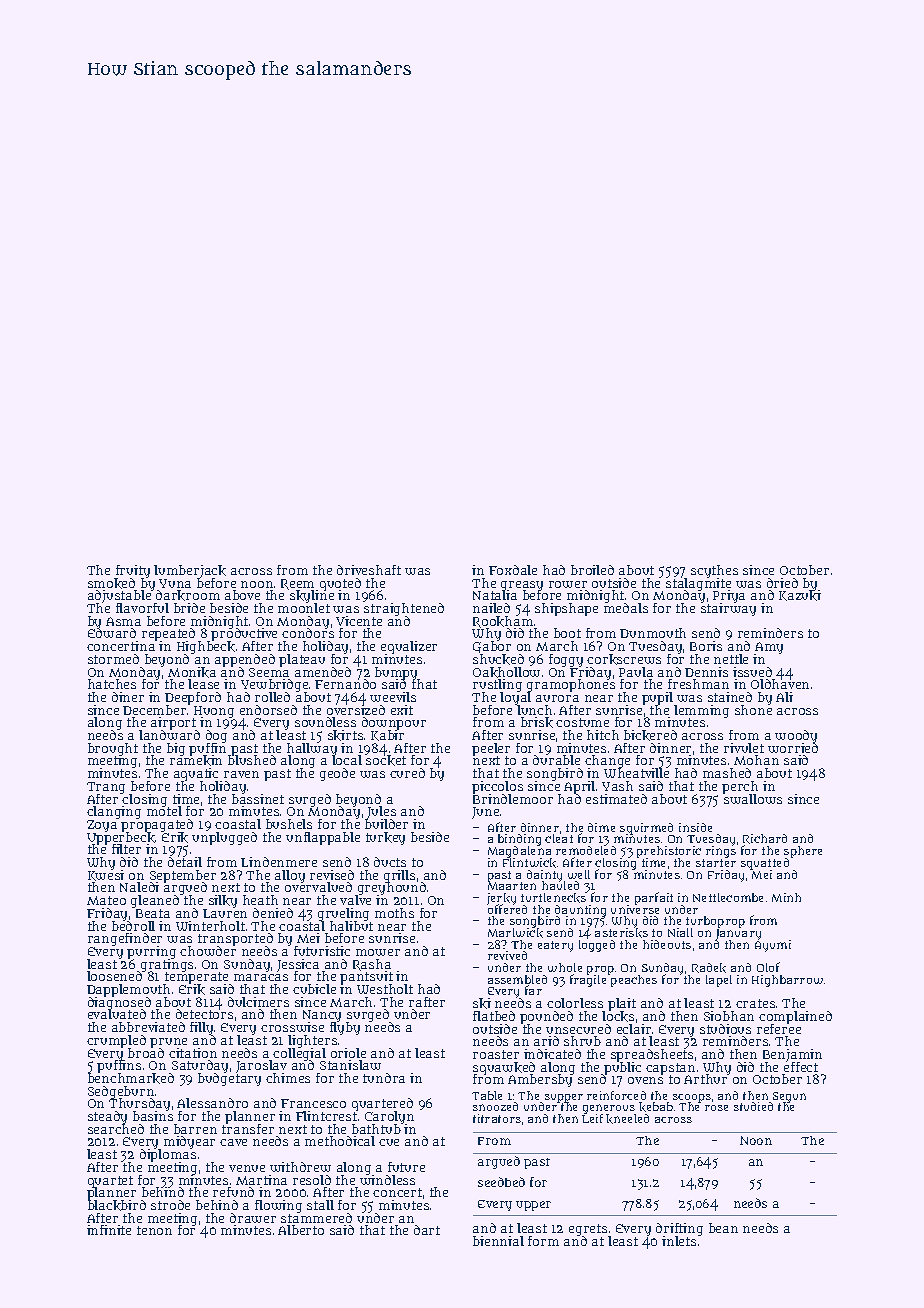  What do you see at coordinates (203, 684) in the screenshot?
I see `lease` at bounding box center [203, 684].
